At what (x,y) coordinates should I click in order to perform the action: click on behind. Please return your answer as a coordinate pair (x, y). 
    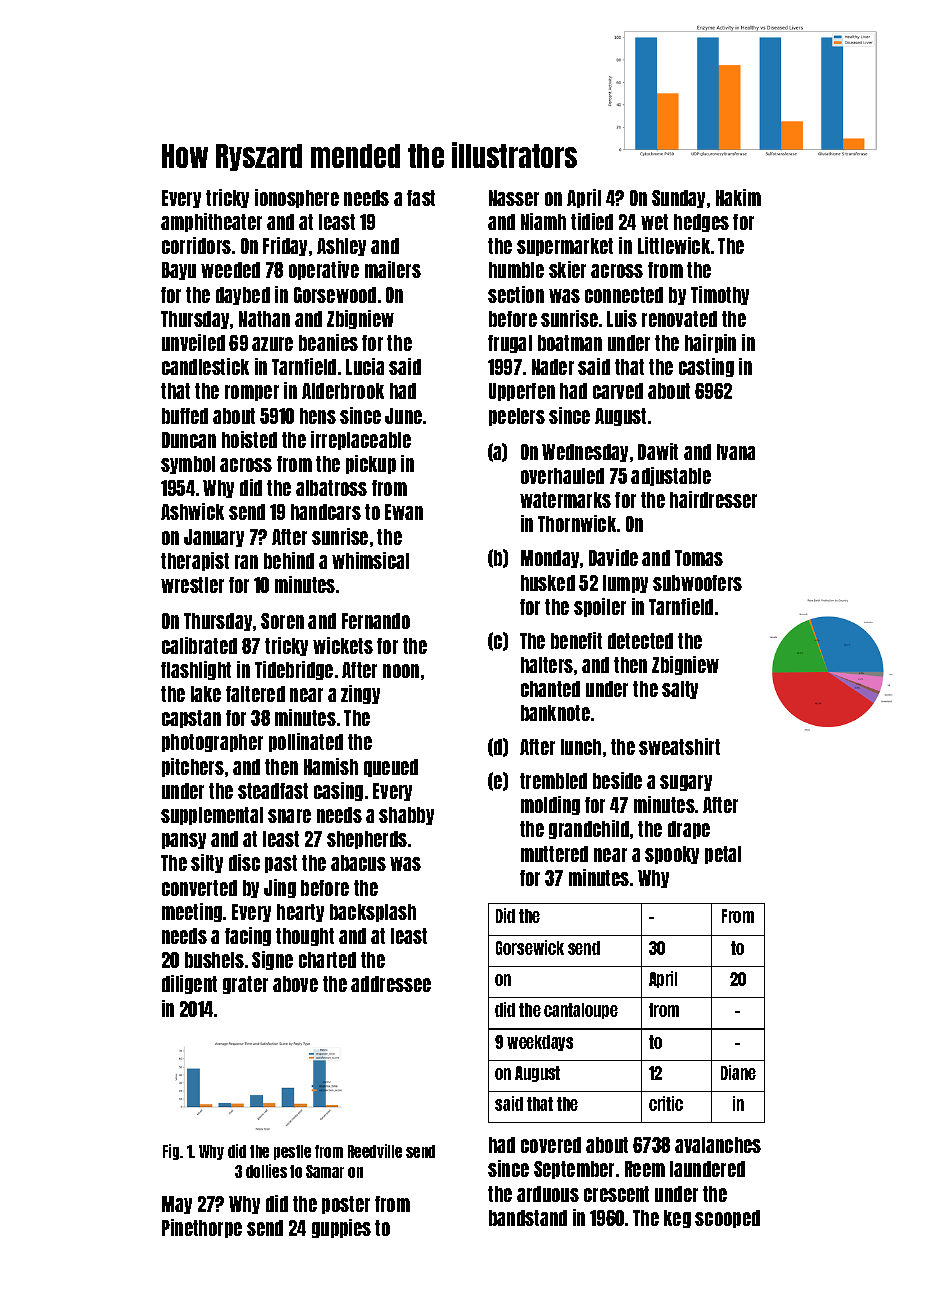
    Looking at the image, I should click on (289, 560).
